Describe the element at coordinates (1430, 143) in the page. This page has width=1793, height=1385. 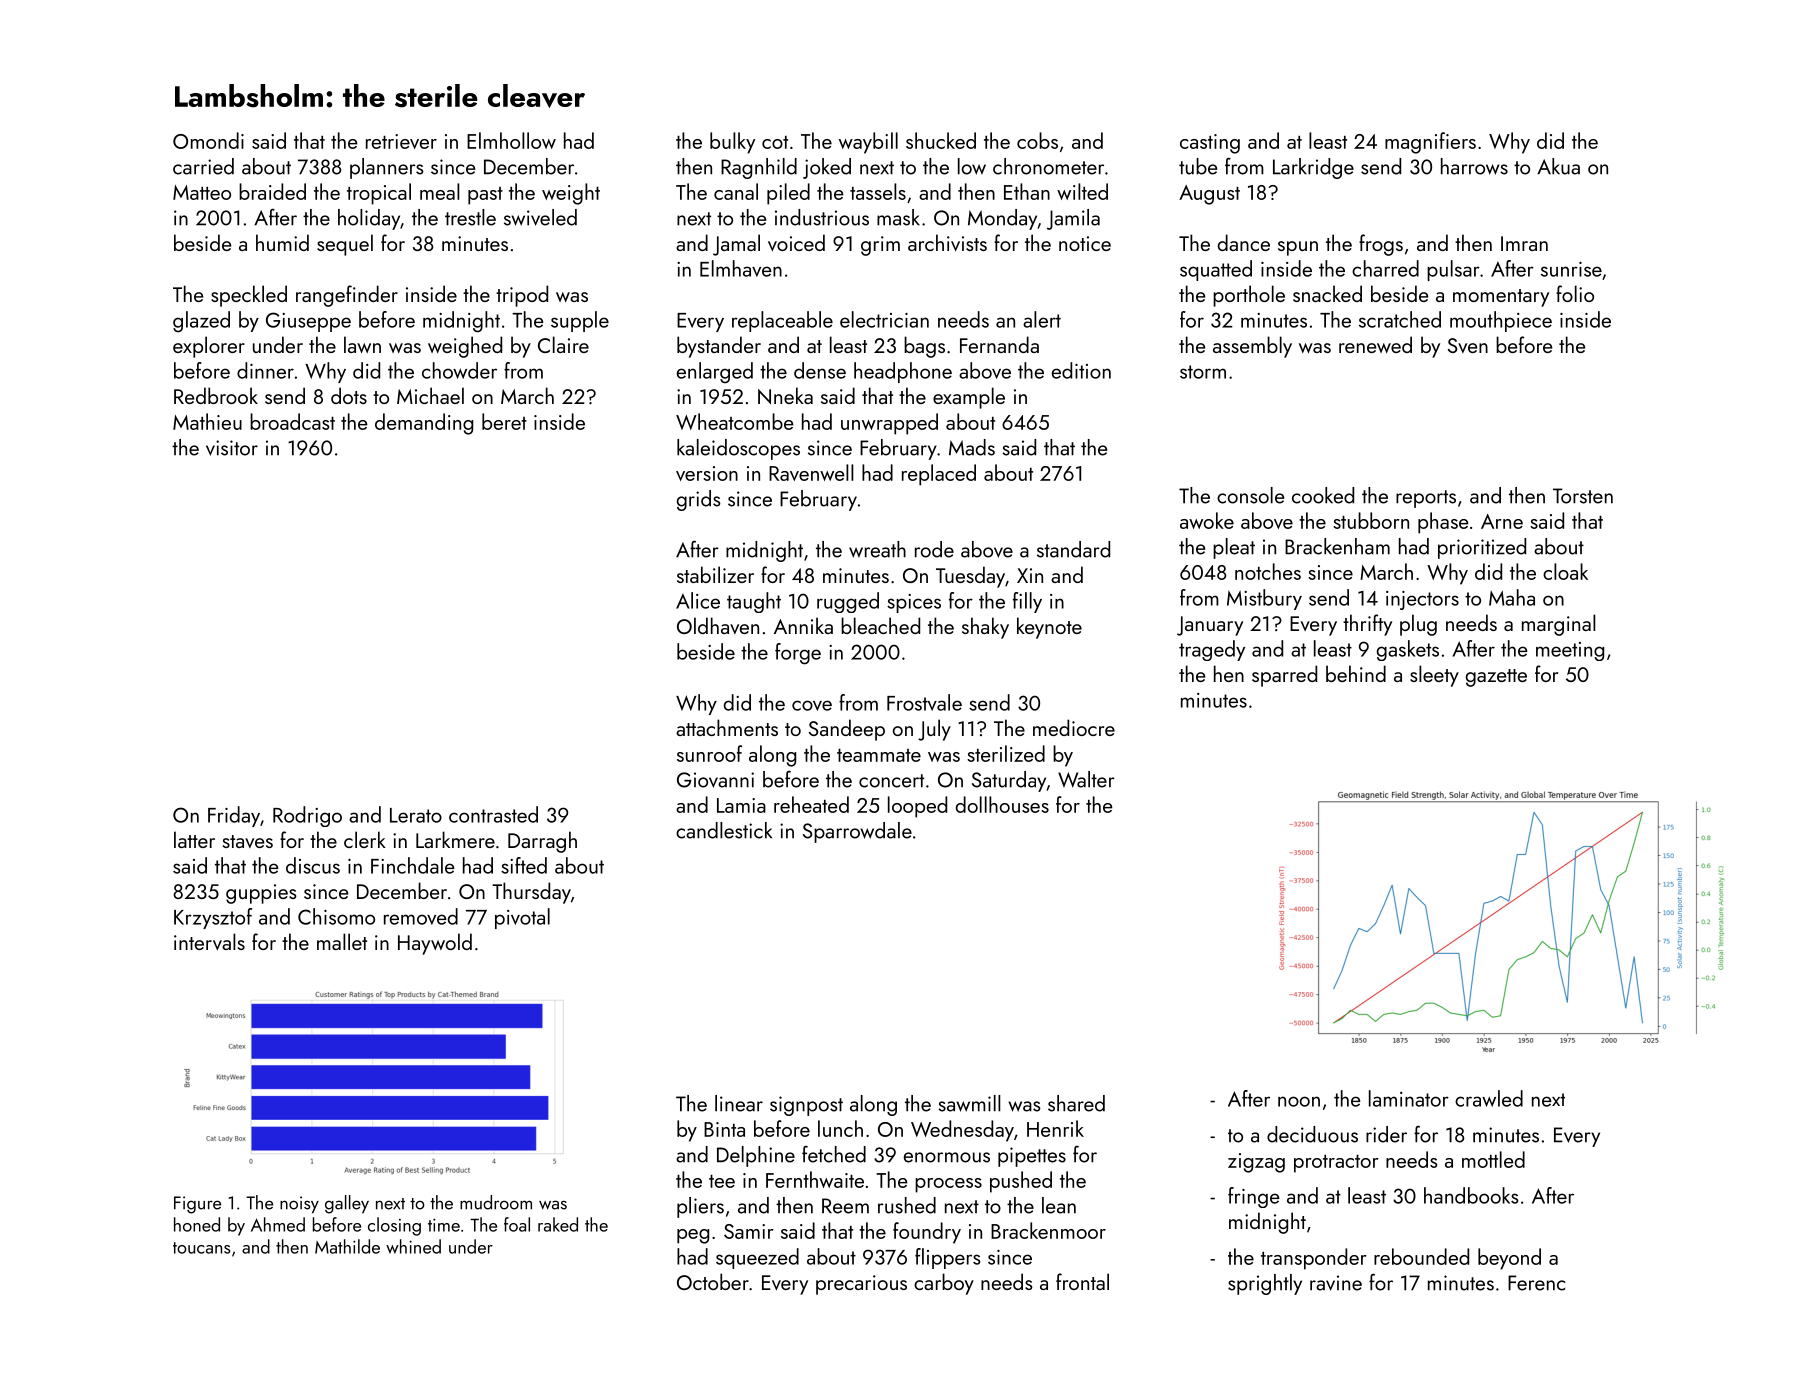
I see `magnifiers` at that location.
